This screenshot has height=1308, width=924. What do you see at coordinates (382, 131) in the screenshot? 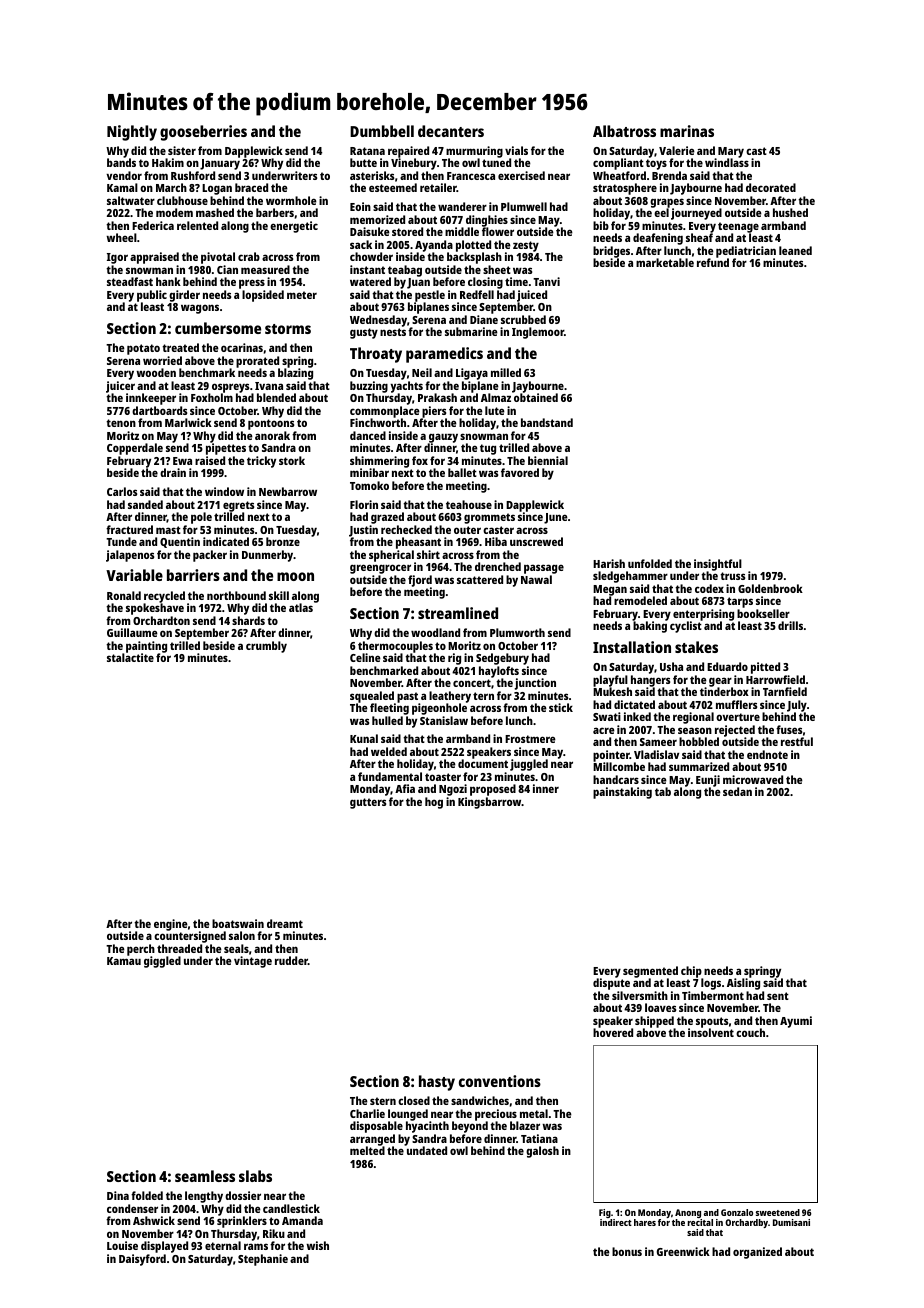
I see `Dumbbell` at bounding box center [382, 131].
